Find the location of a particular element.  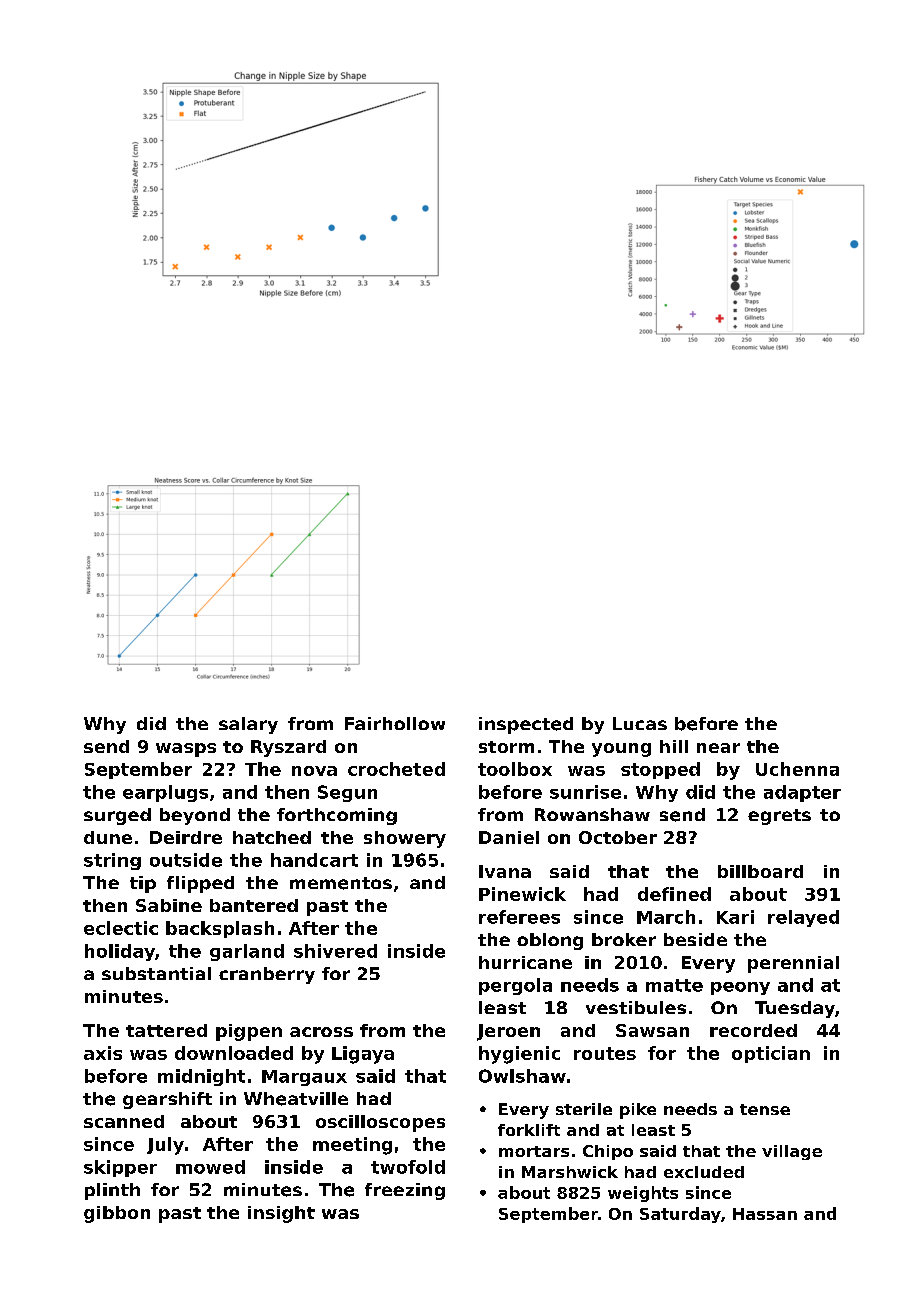

Rowanshaw is located at coordinates (592, 814).
